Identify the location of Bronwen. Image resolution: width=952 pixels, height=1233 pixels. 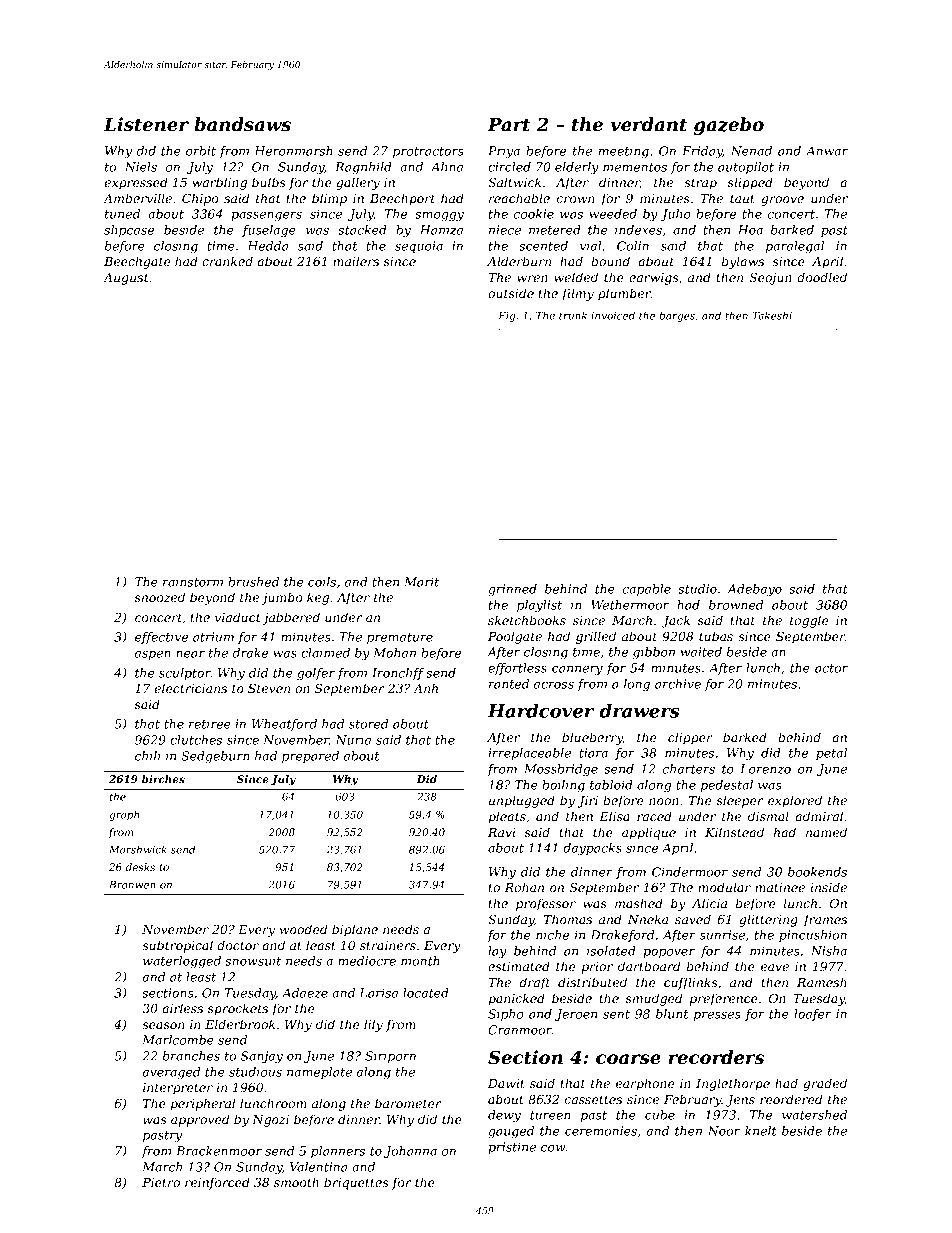
(132, 885).
